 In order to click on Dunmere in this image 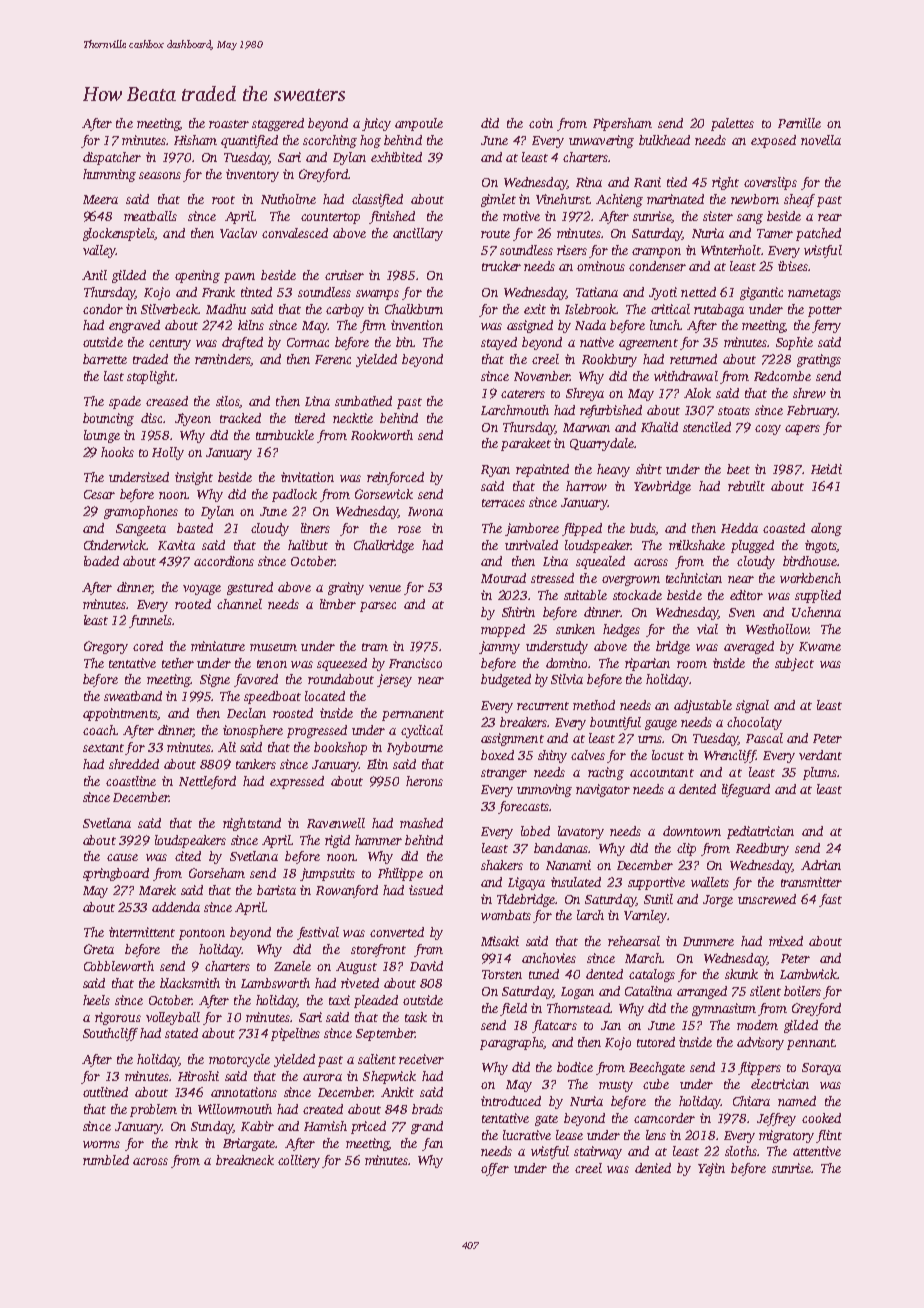, I will do `click(708, 941)`.
